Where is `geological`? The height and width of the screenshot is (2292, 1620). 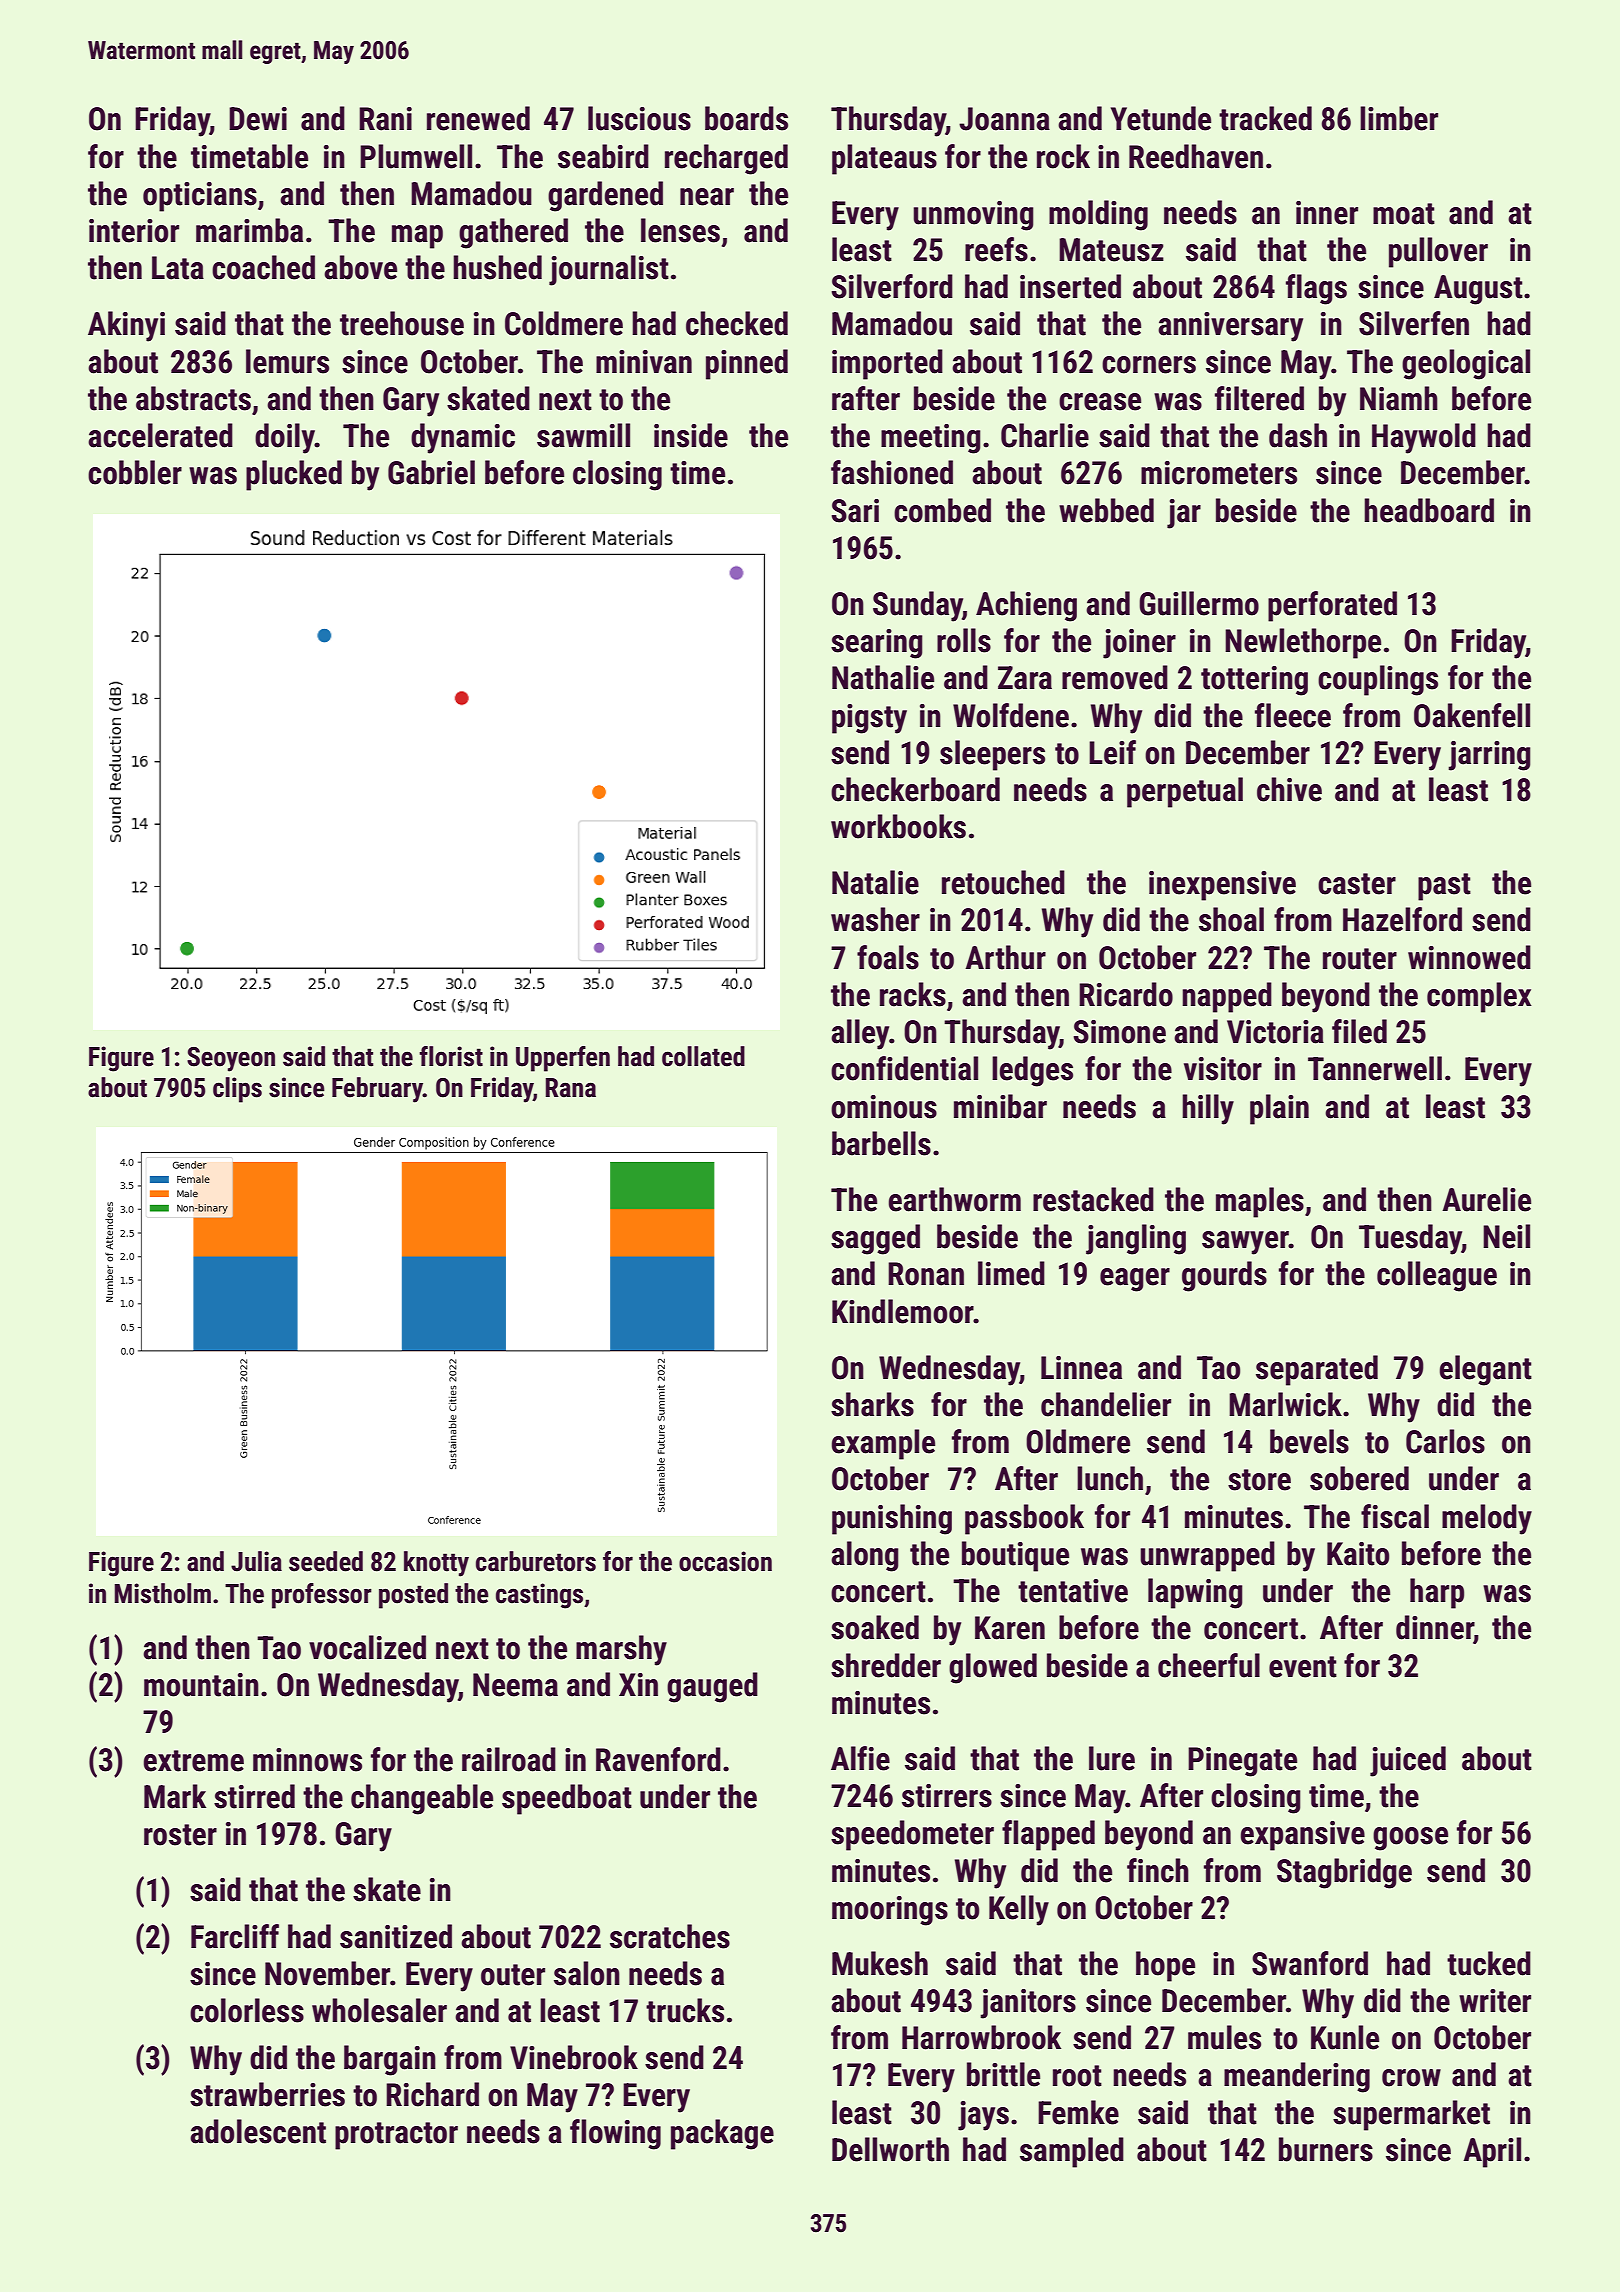 geological is located at coordinates (1466, 364).
